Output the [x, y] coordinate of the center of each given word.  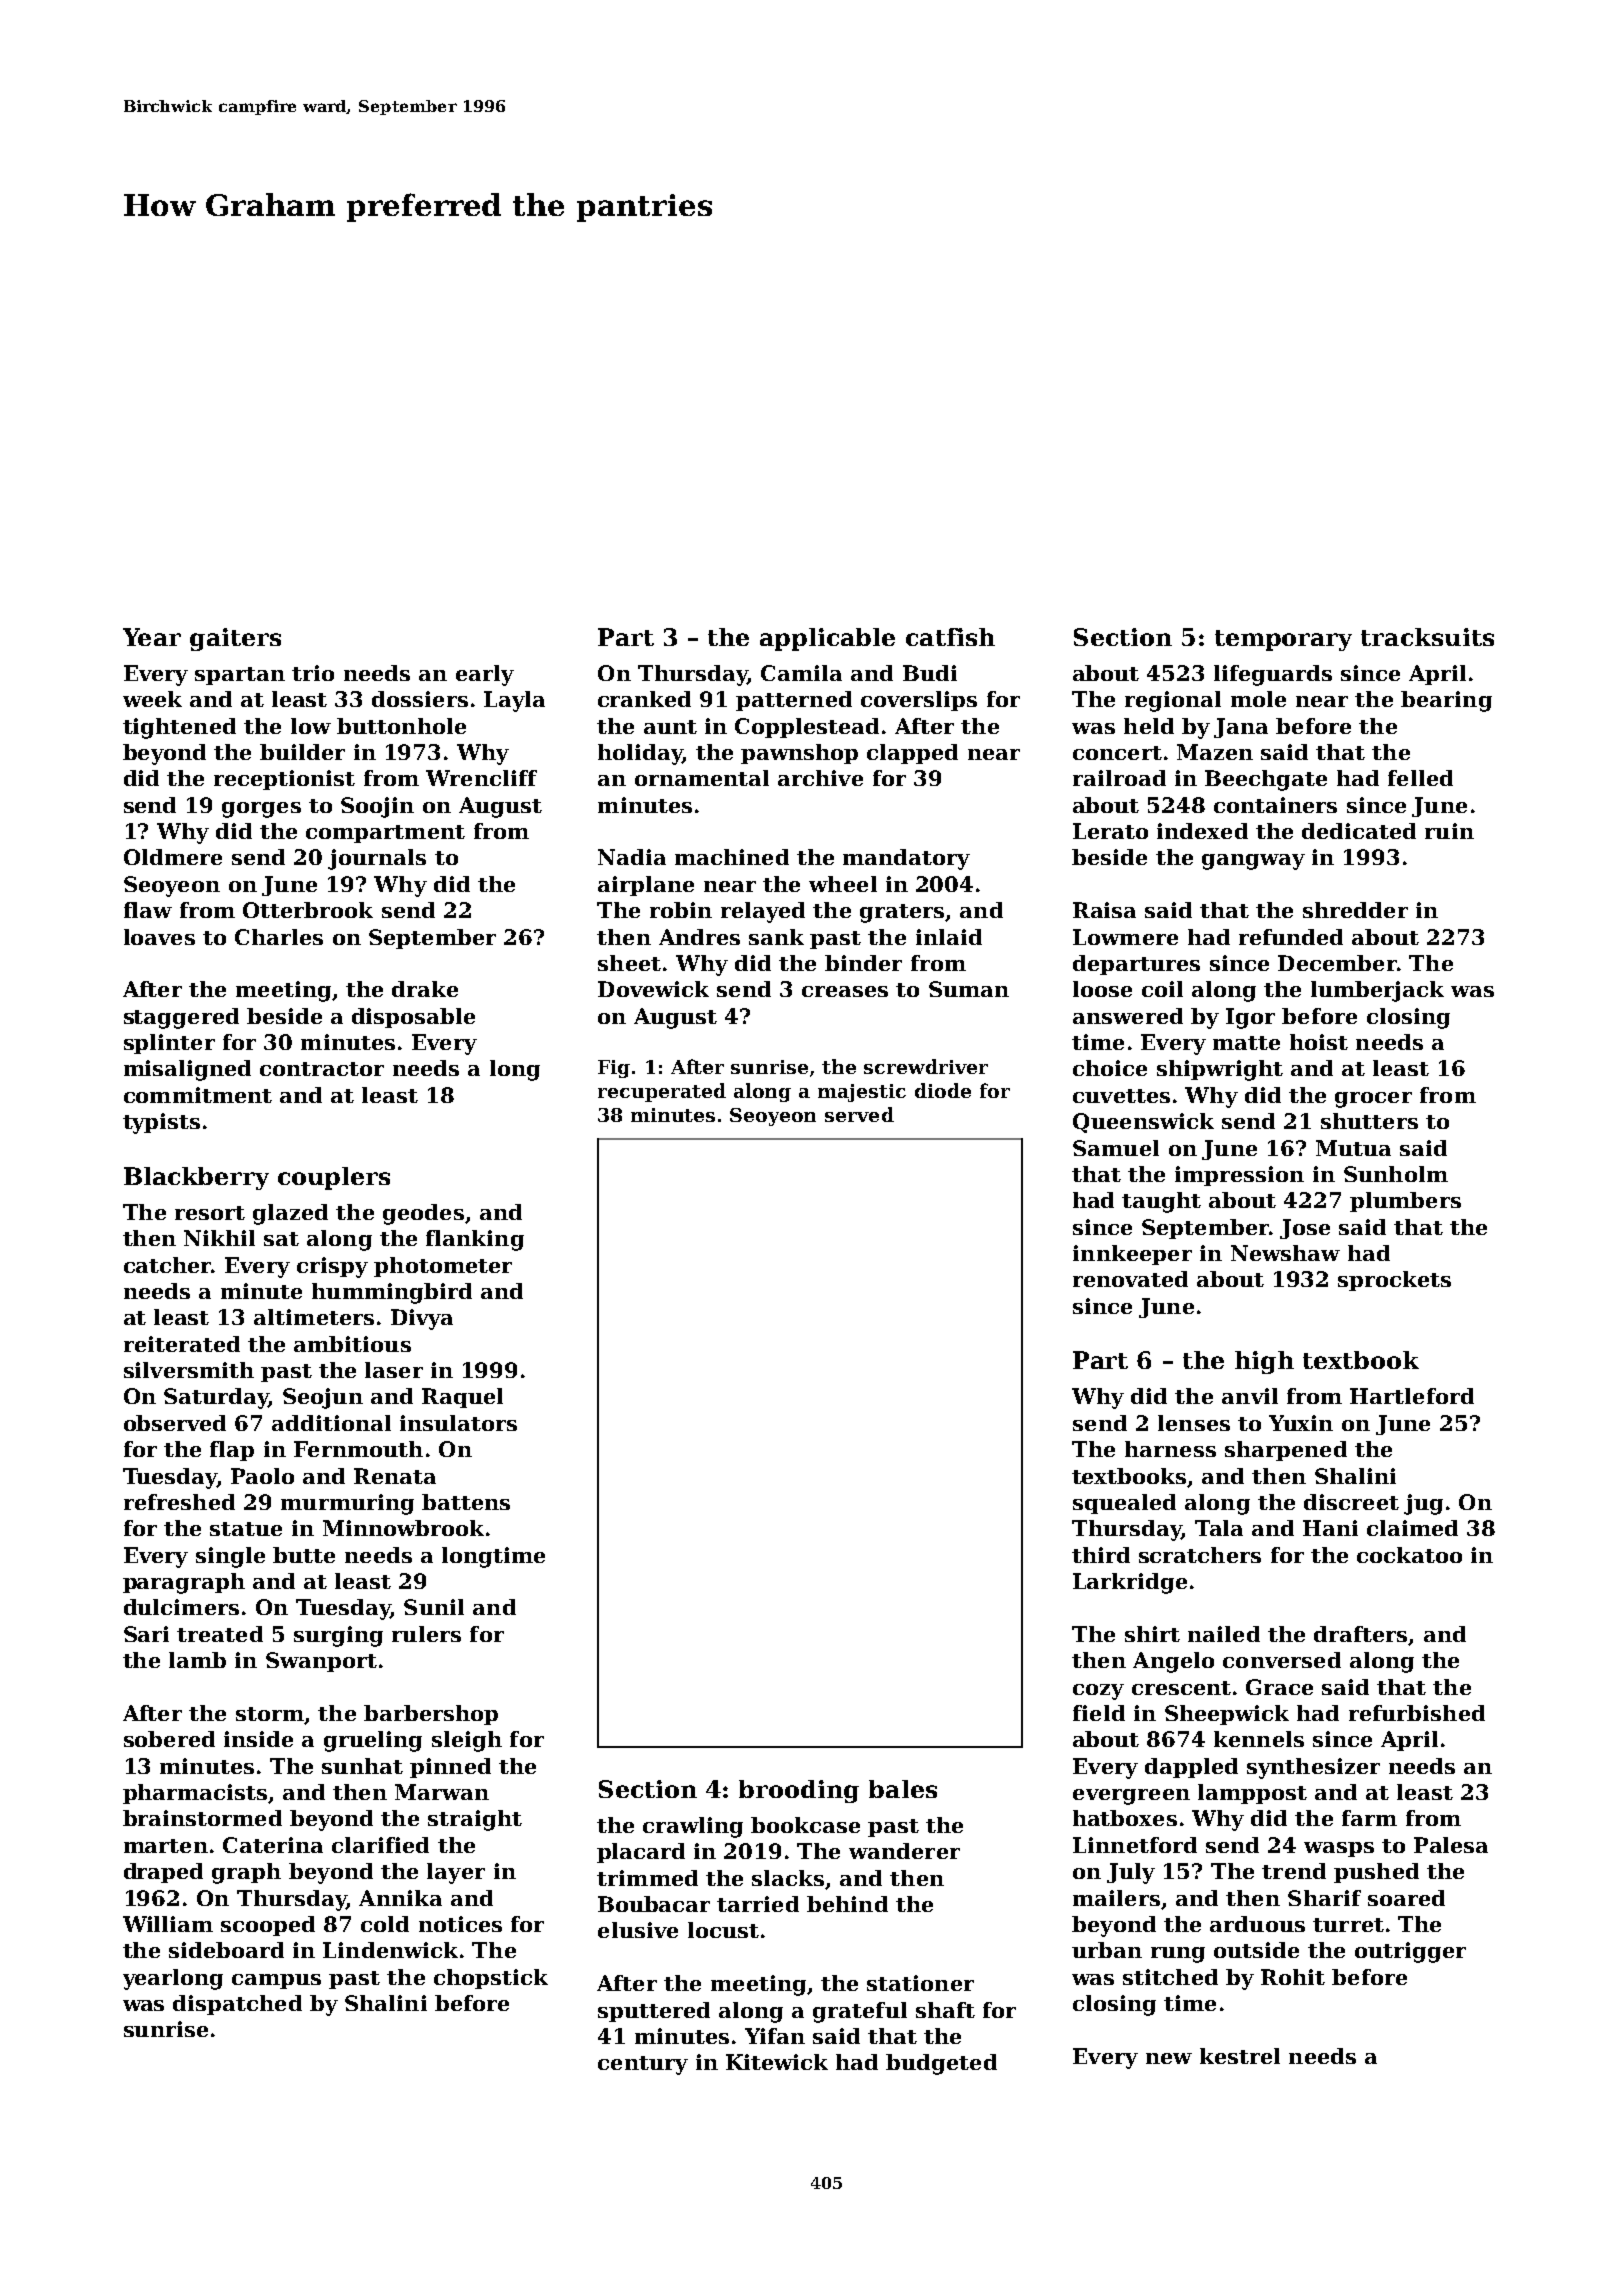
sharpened [1286, 1451]
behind [847, 1904]
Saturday [216, 1398]
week [152, 699]
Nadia [632, 857]
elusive [638, 1930]
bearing [1446, 701]
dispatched [237, 2005]
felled [1420, 778]
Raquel [462, 1398]
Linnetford [1135, 1845]
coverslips [919, 701]
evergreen [1131, 1797]
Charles [279, 937]
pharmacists [195, 1794]
